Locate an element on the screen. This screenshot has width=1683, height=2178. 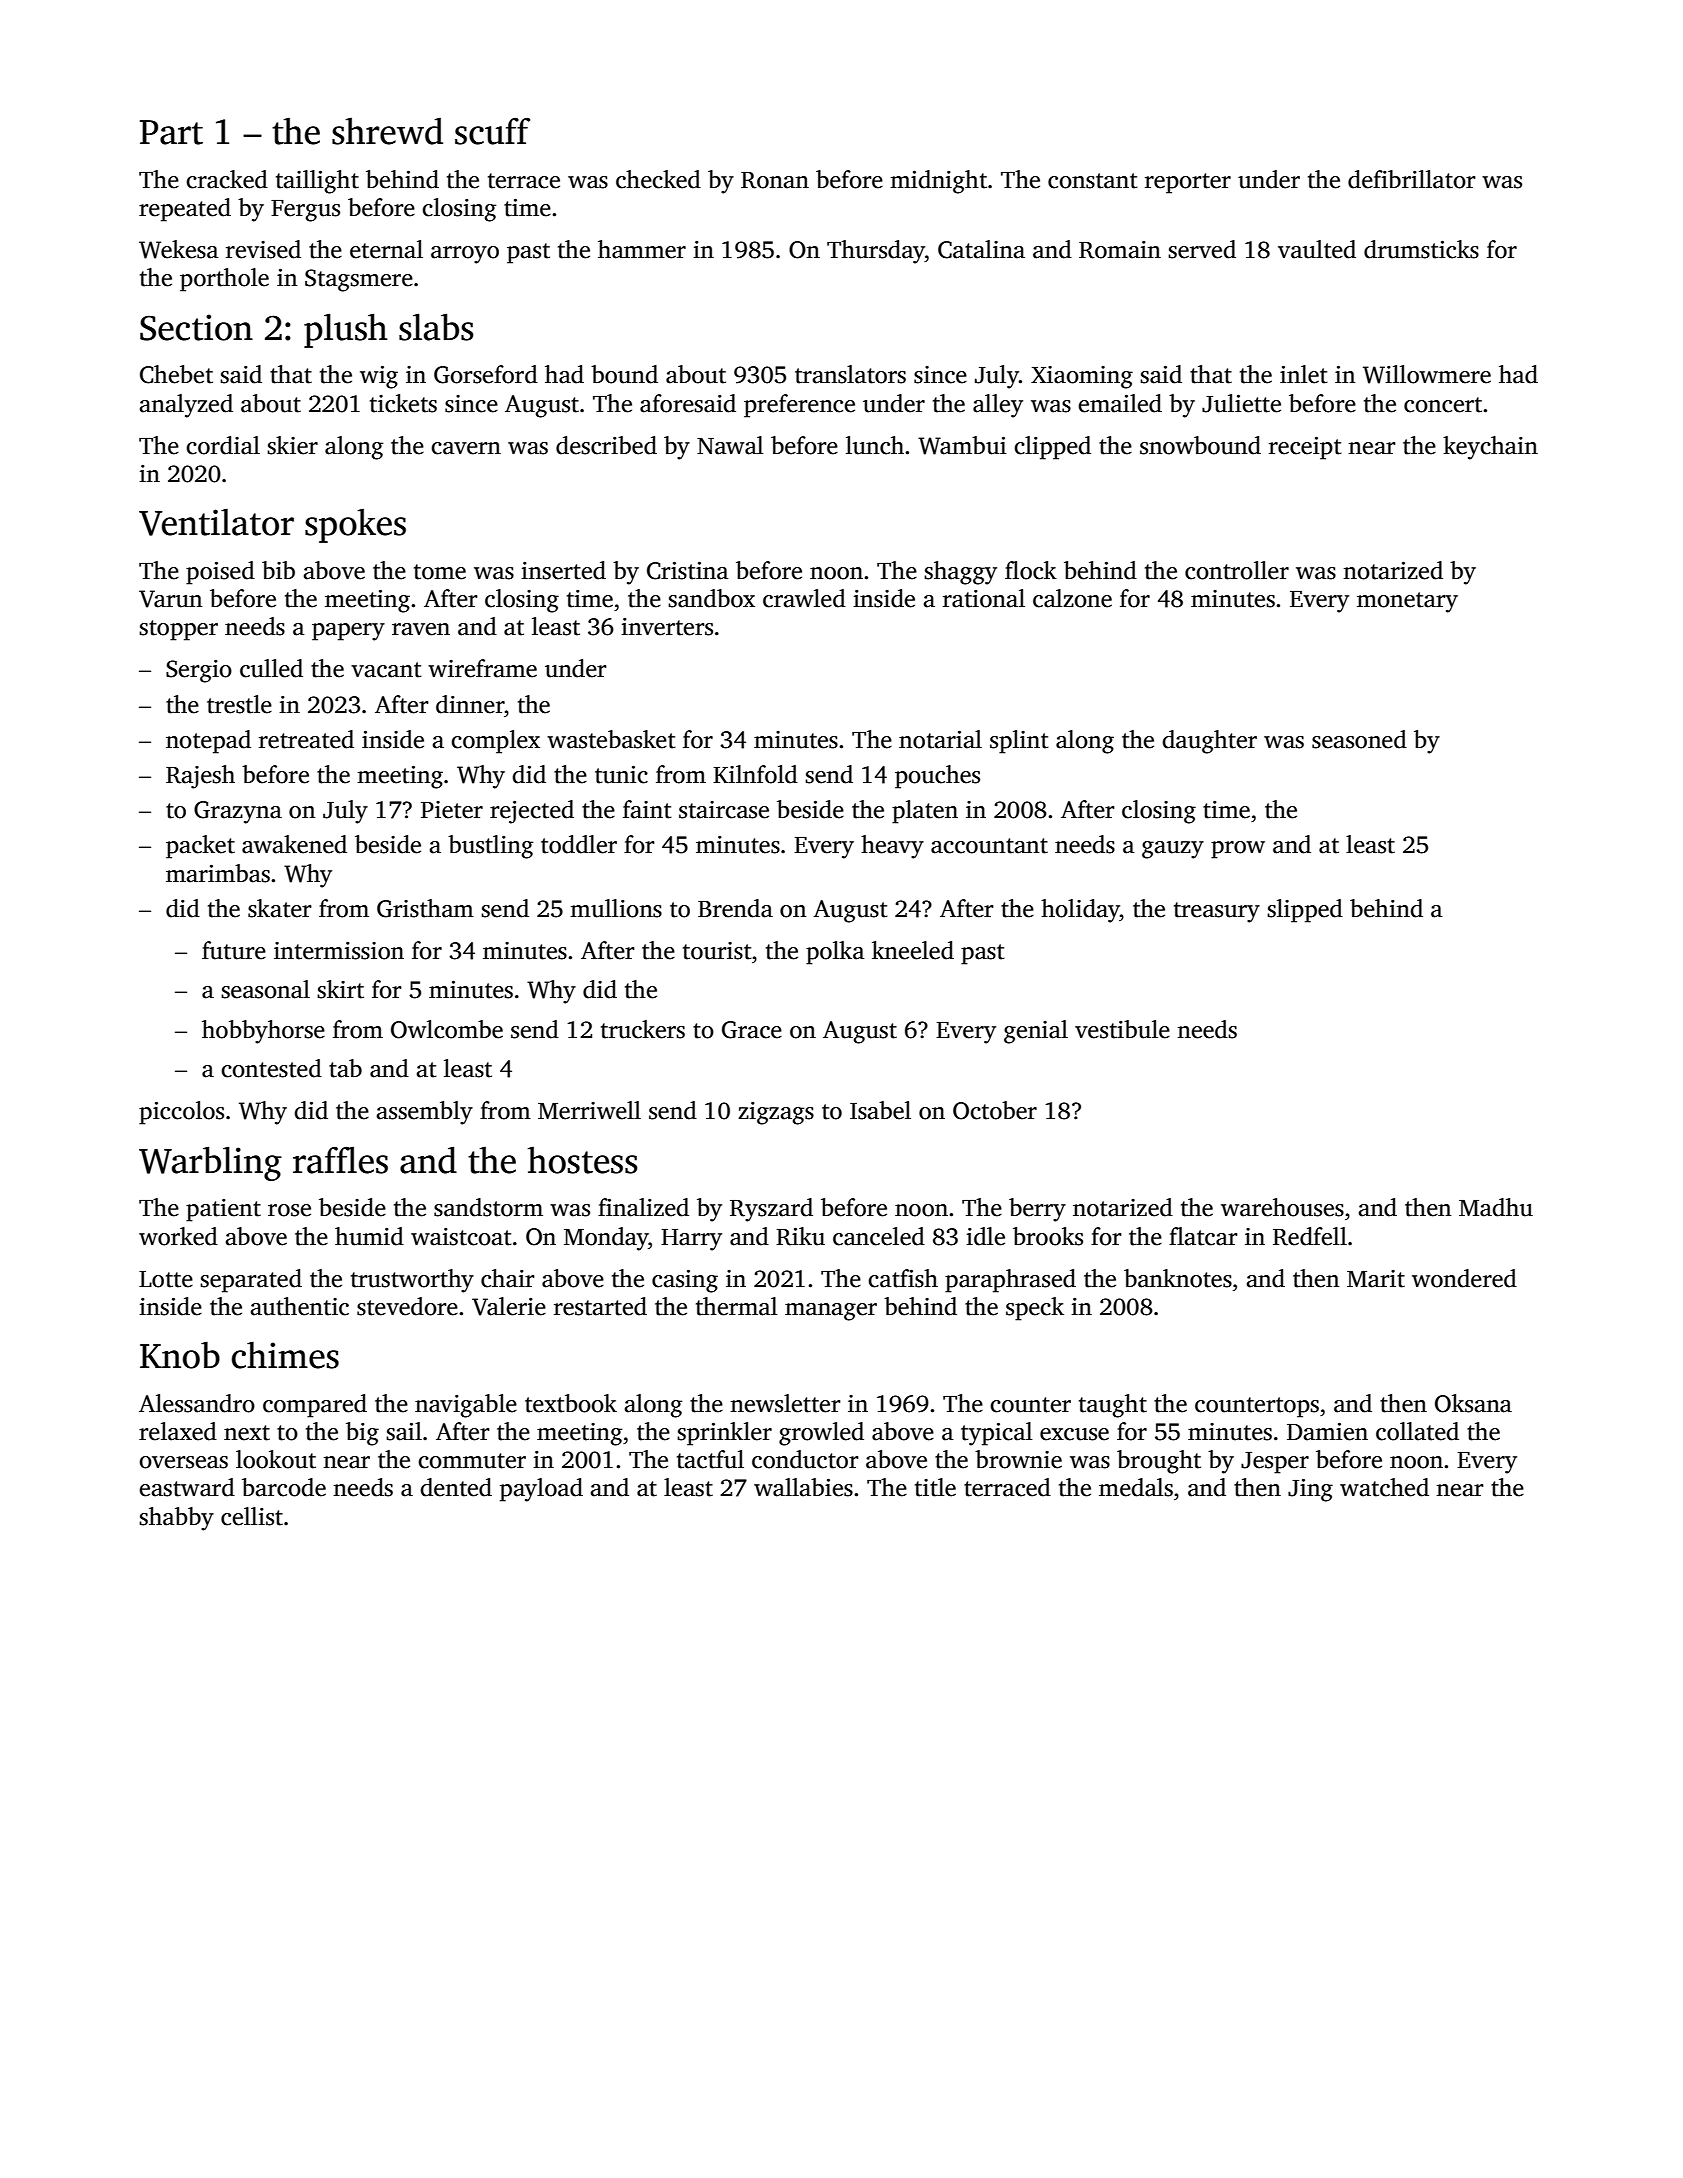
catfish is located at coordinates (903, 1278).
